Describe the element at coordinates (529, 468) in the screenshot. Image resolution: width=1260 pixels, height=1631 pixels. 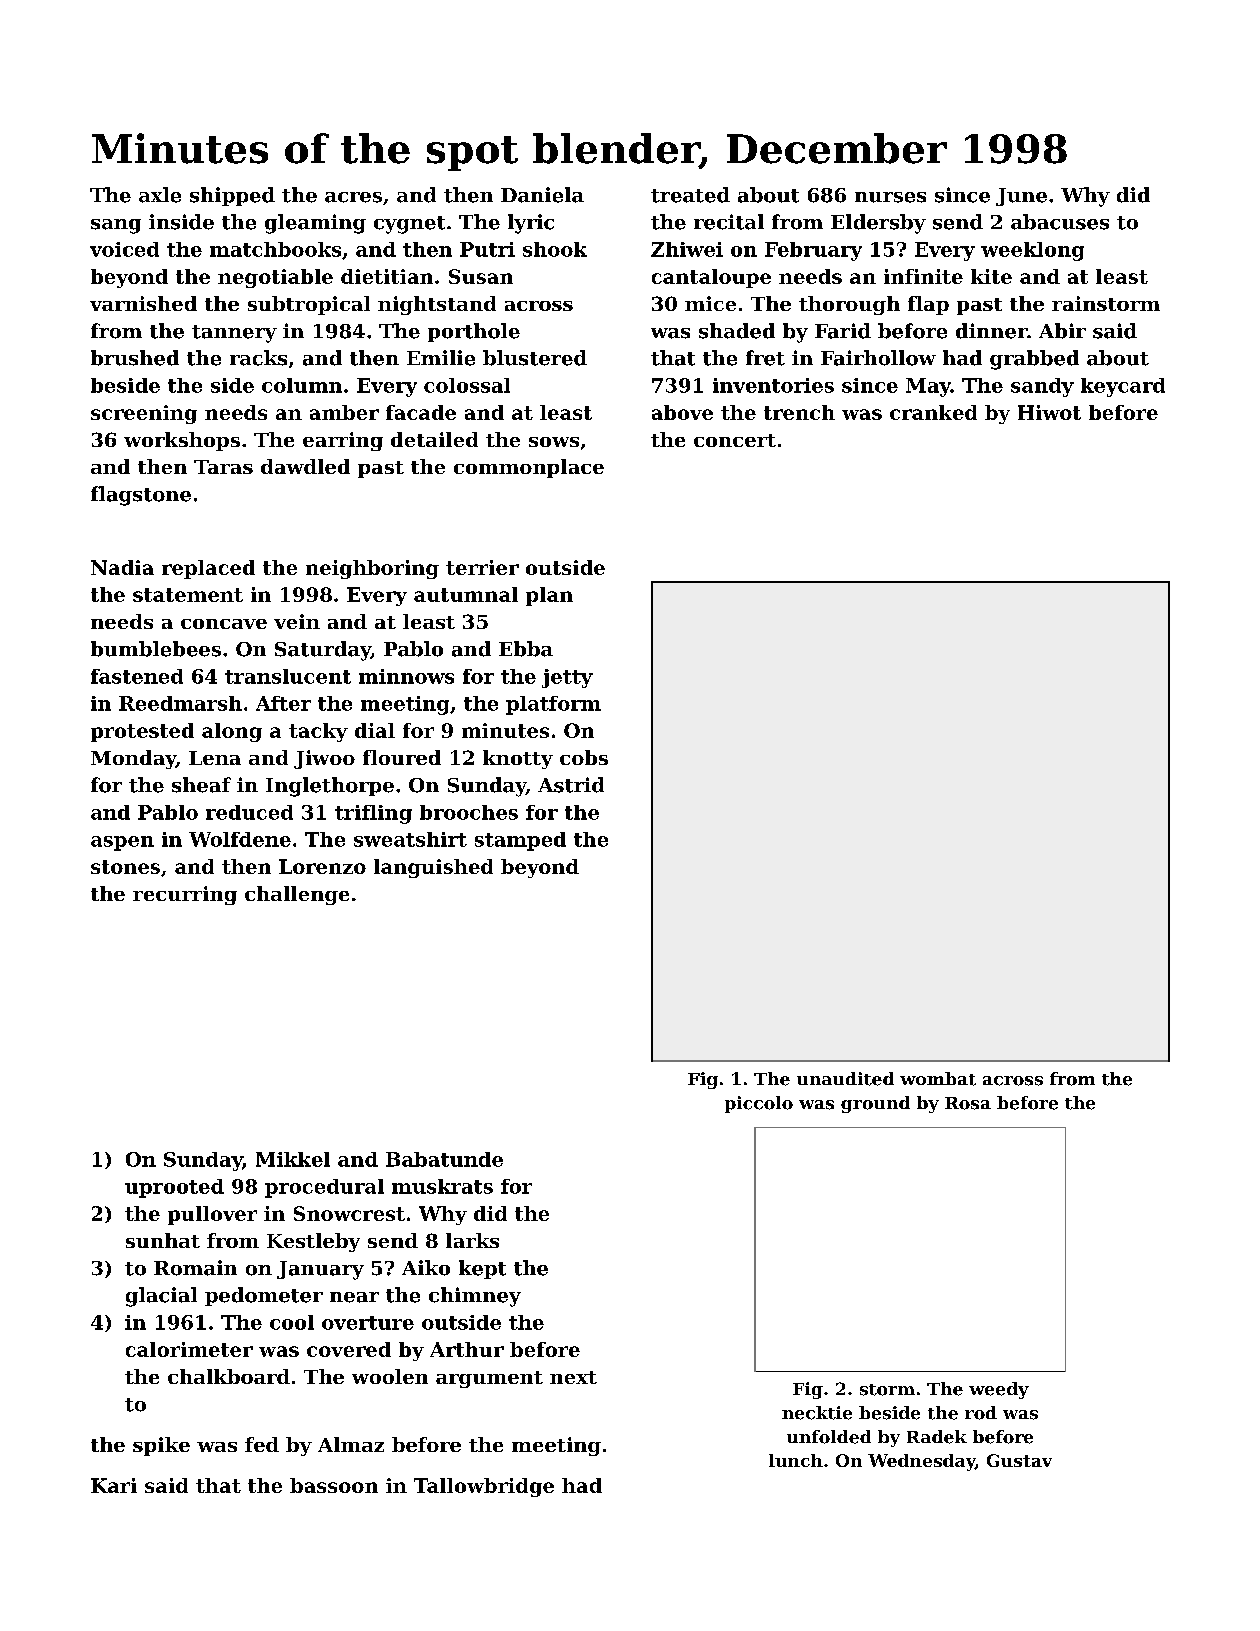
I see `commonplace` at that location.
